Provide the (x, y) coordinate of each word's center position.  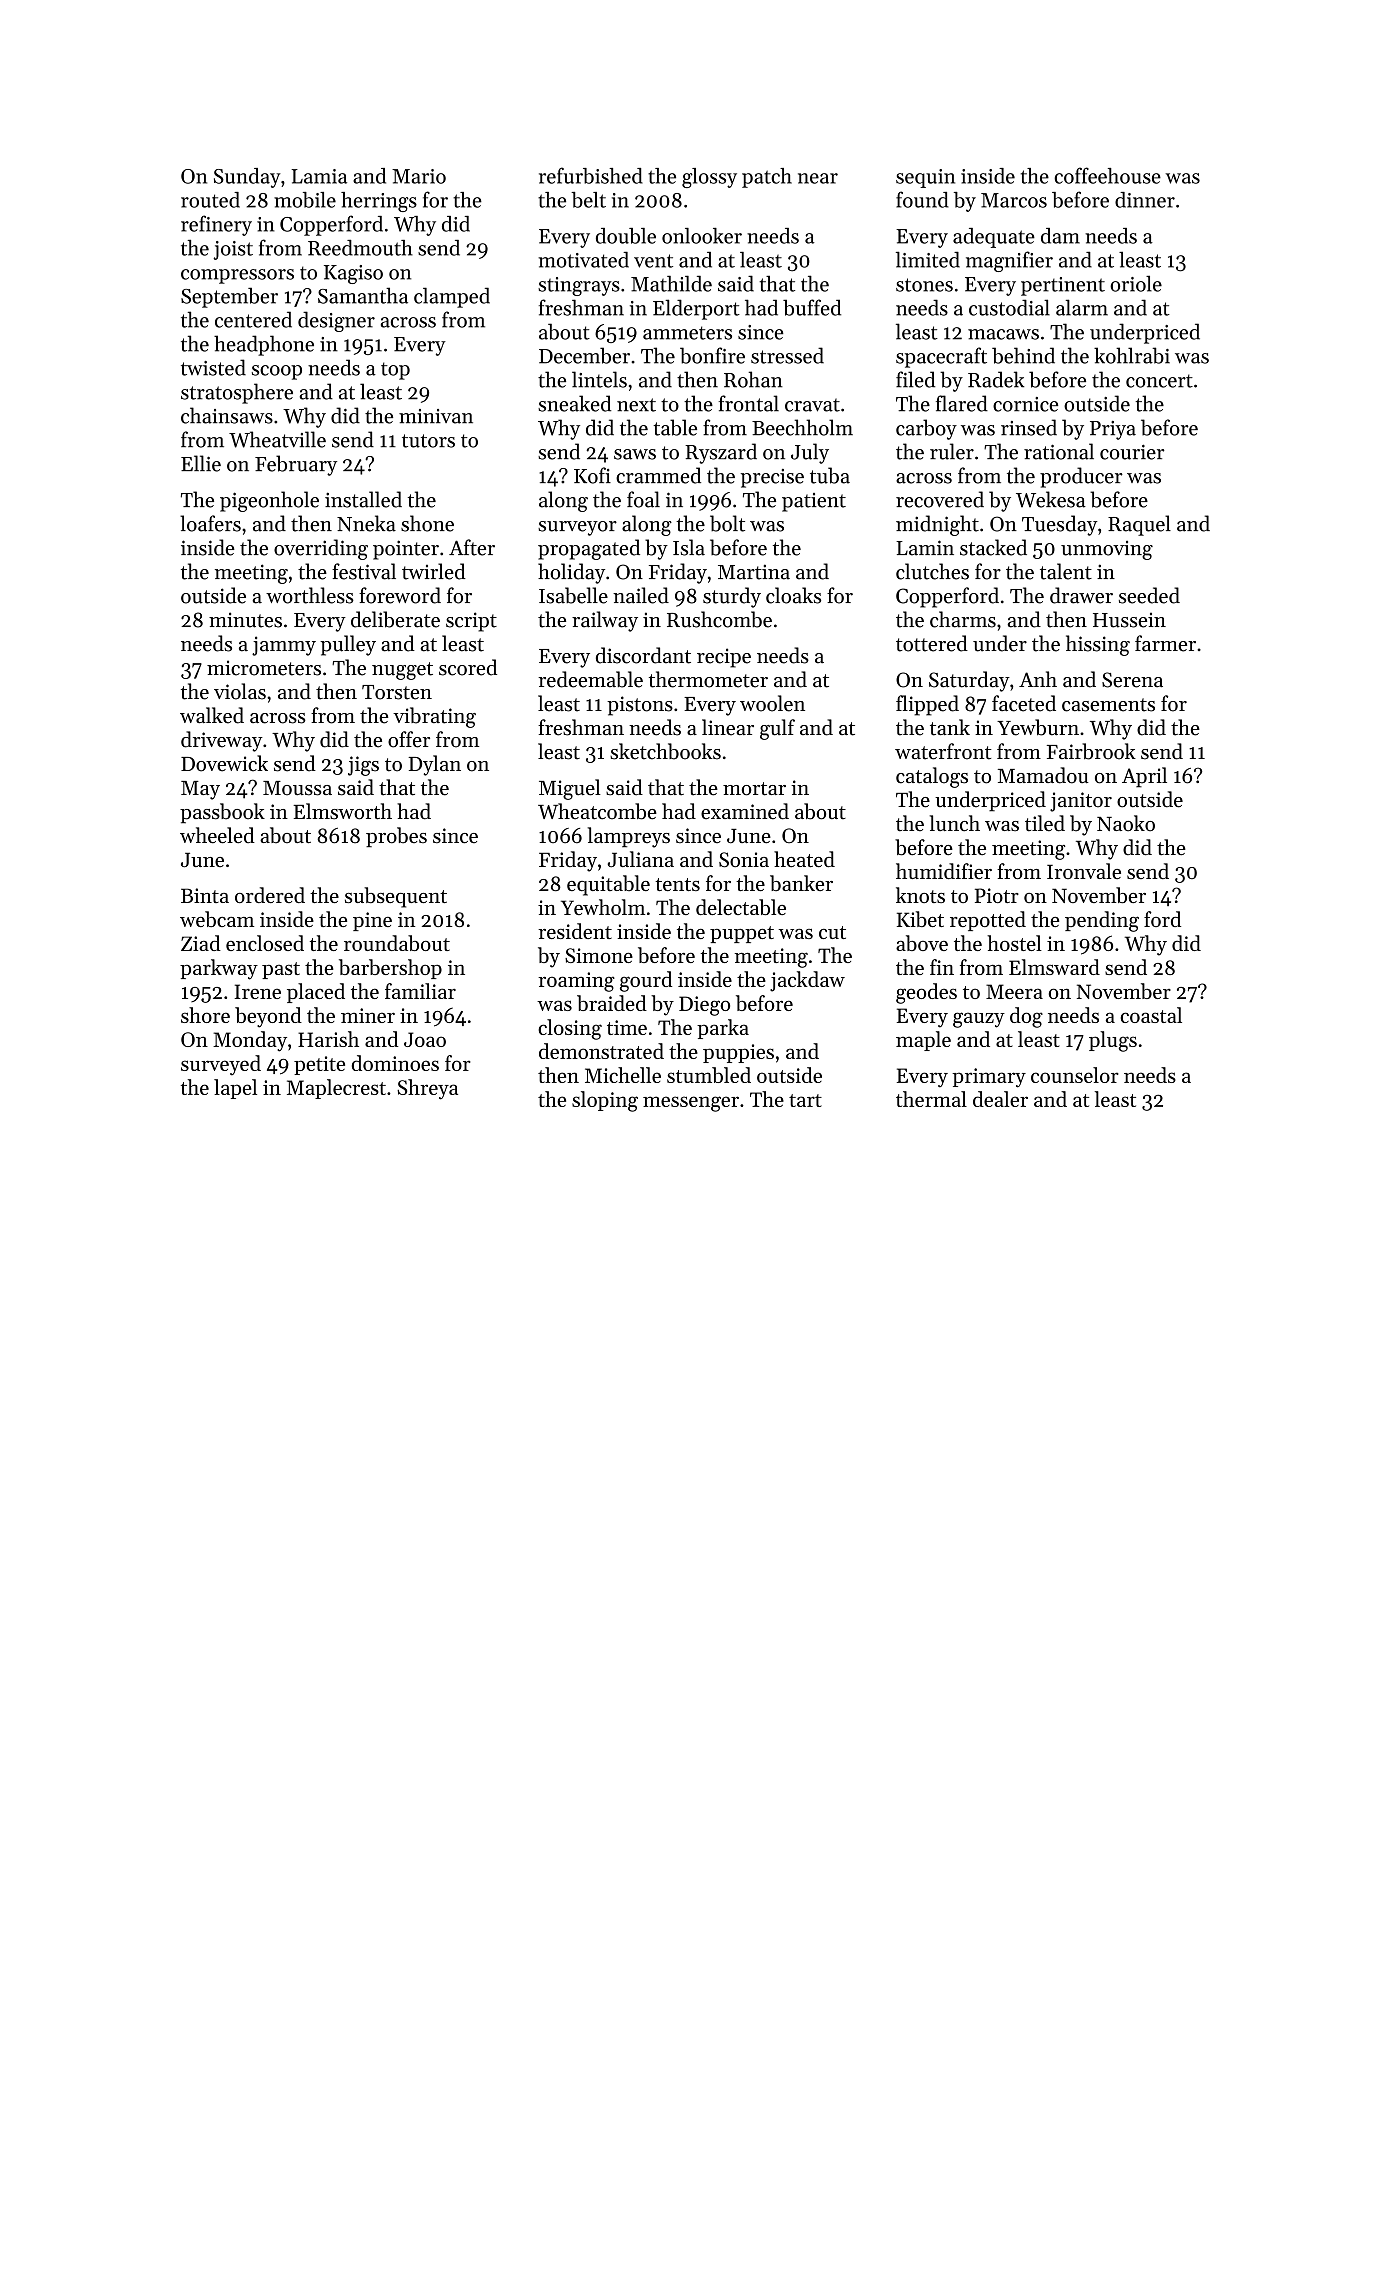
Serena (1132, 680)
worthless (310, 595)
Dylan (434, 765)
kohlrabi (1132, 355)
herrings (379, 202)
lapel (235, 1089)
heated (804, 859)
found (922, 199)
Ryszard (721, 453)
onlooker (702, 236)
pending (1102, 921)
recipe (724, 658)
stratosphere (237, 393)
